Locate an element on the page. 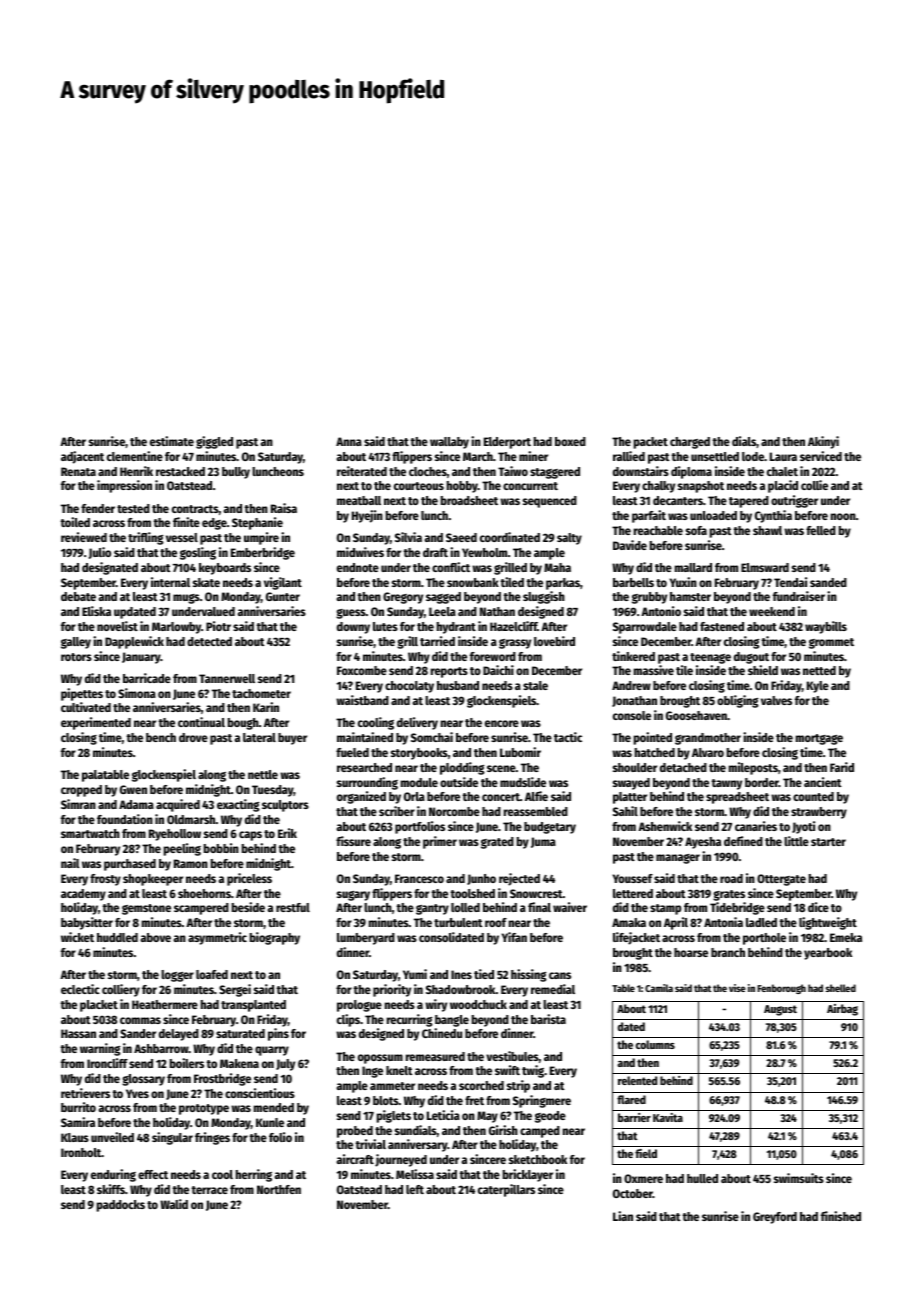 The height and width of the document is (1308, 924). Taiwo is located at coordinates (513, 471).
